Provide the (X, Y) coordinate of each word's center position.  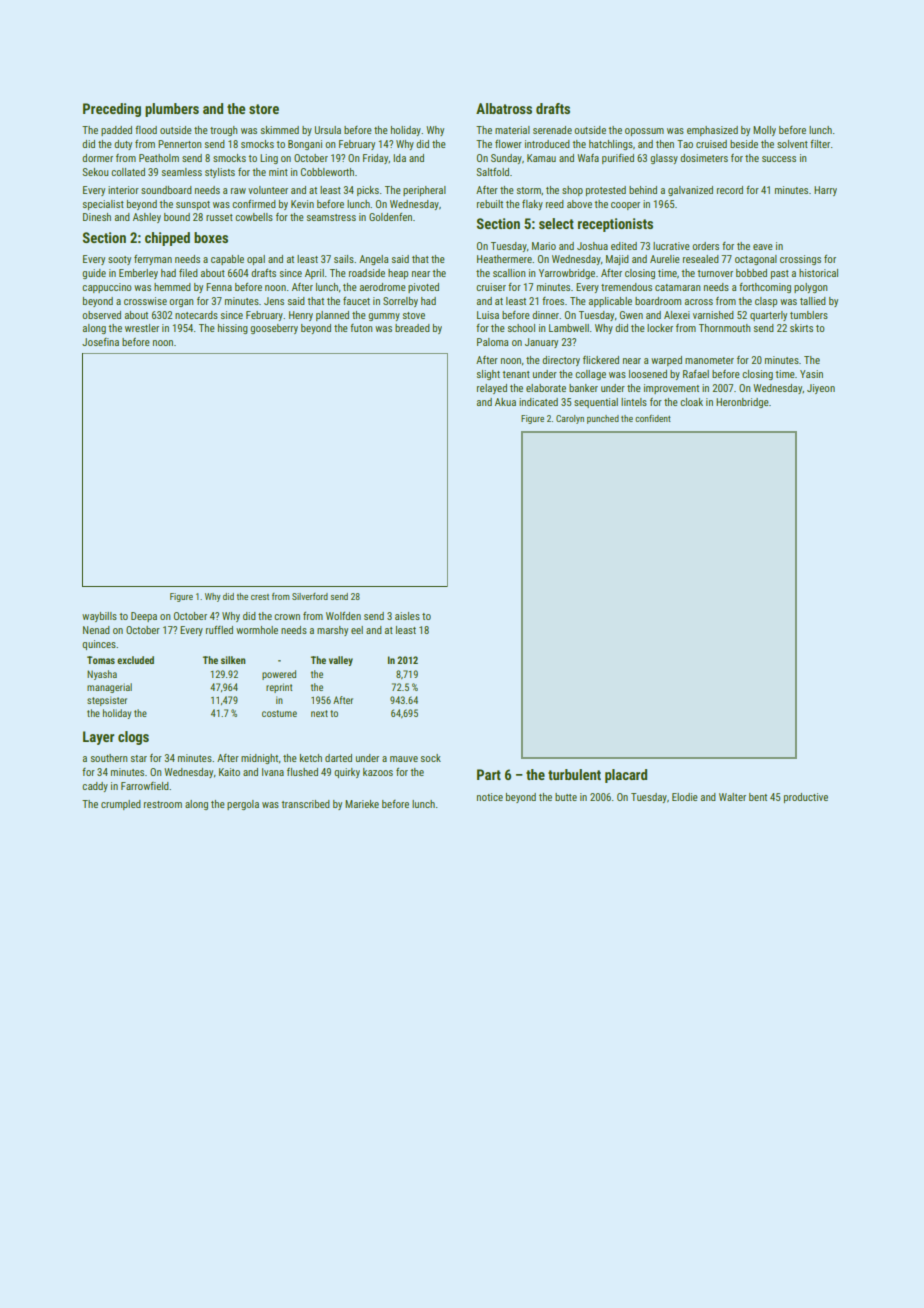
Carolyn (570, 419)
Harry (825, 191)
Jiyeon (821, 389)
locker (660, 328)
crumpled (121, 805)
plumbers (172, 110)
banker (583, 388)
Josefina (100, 342)
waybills (99, 617)
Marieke (362, 804)
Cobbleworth (327, 172)
